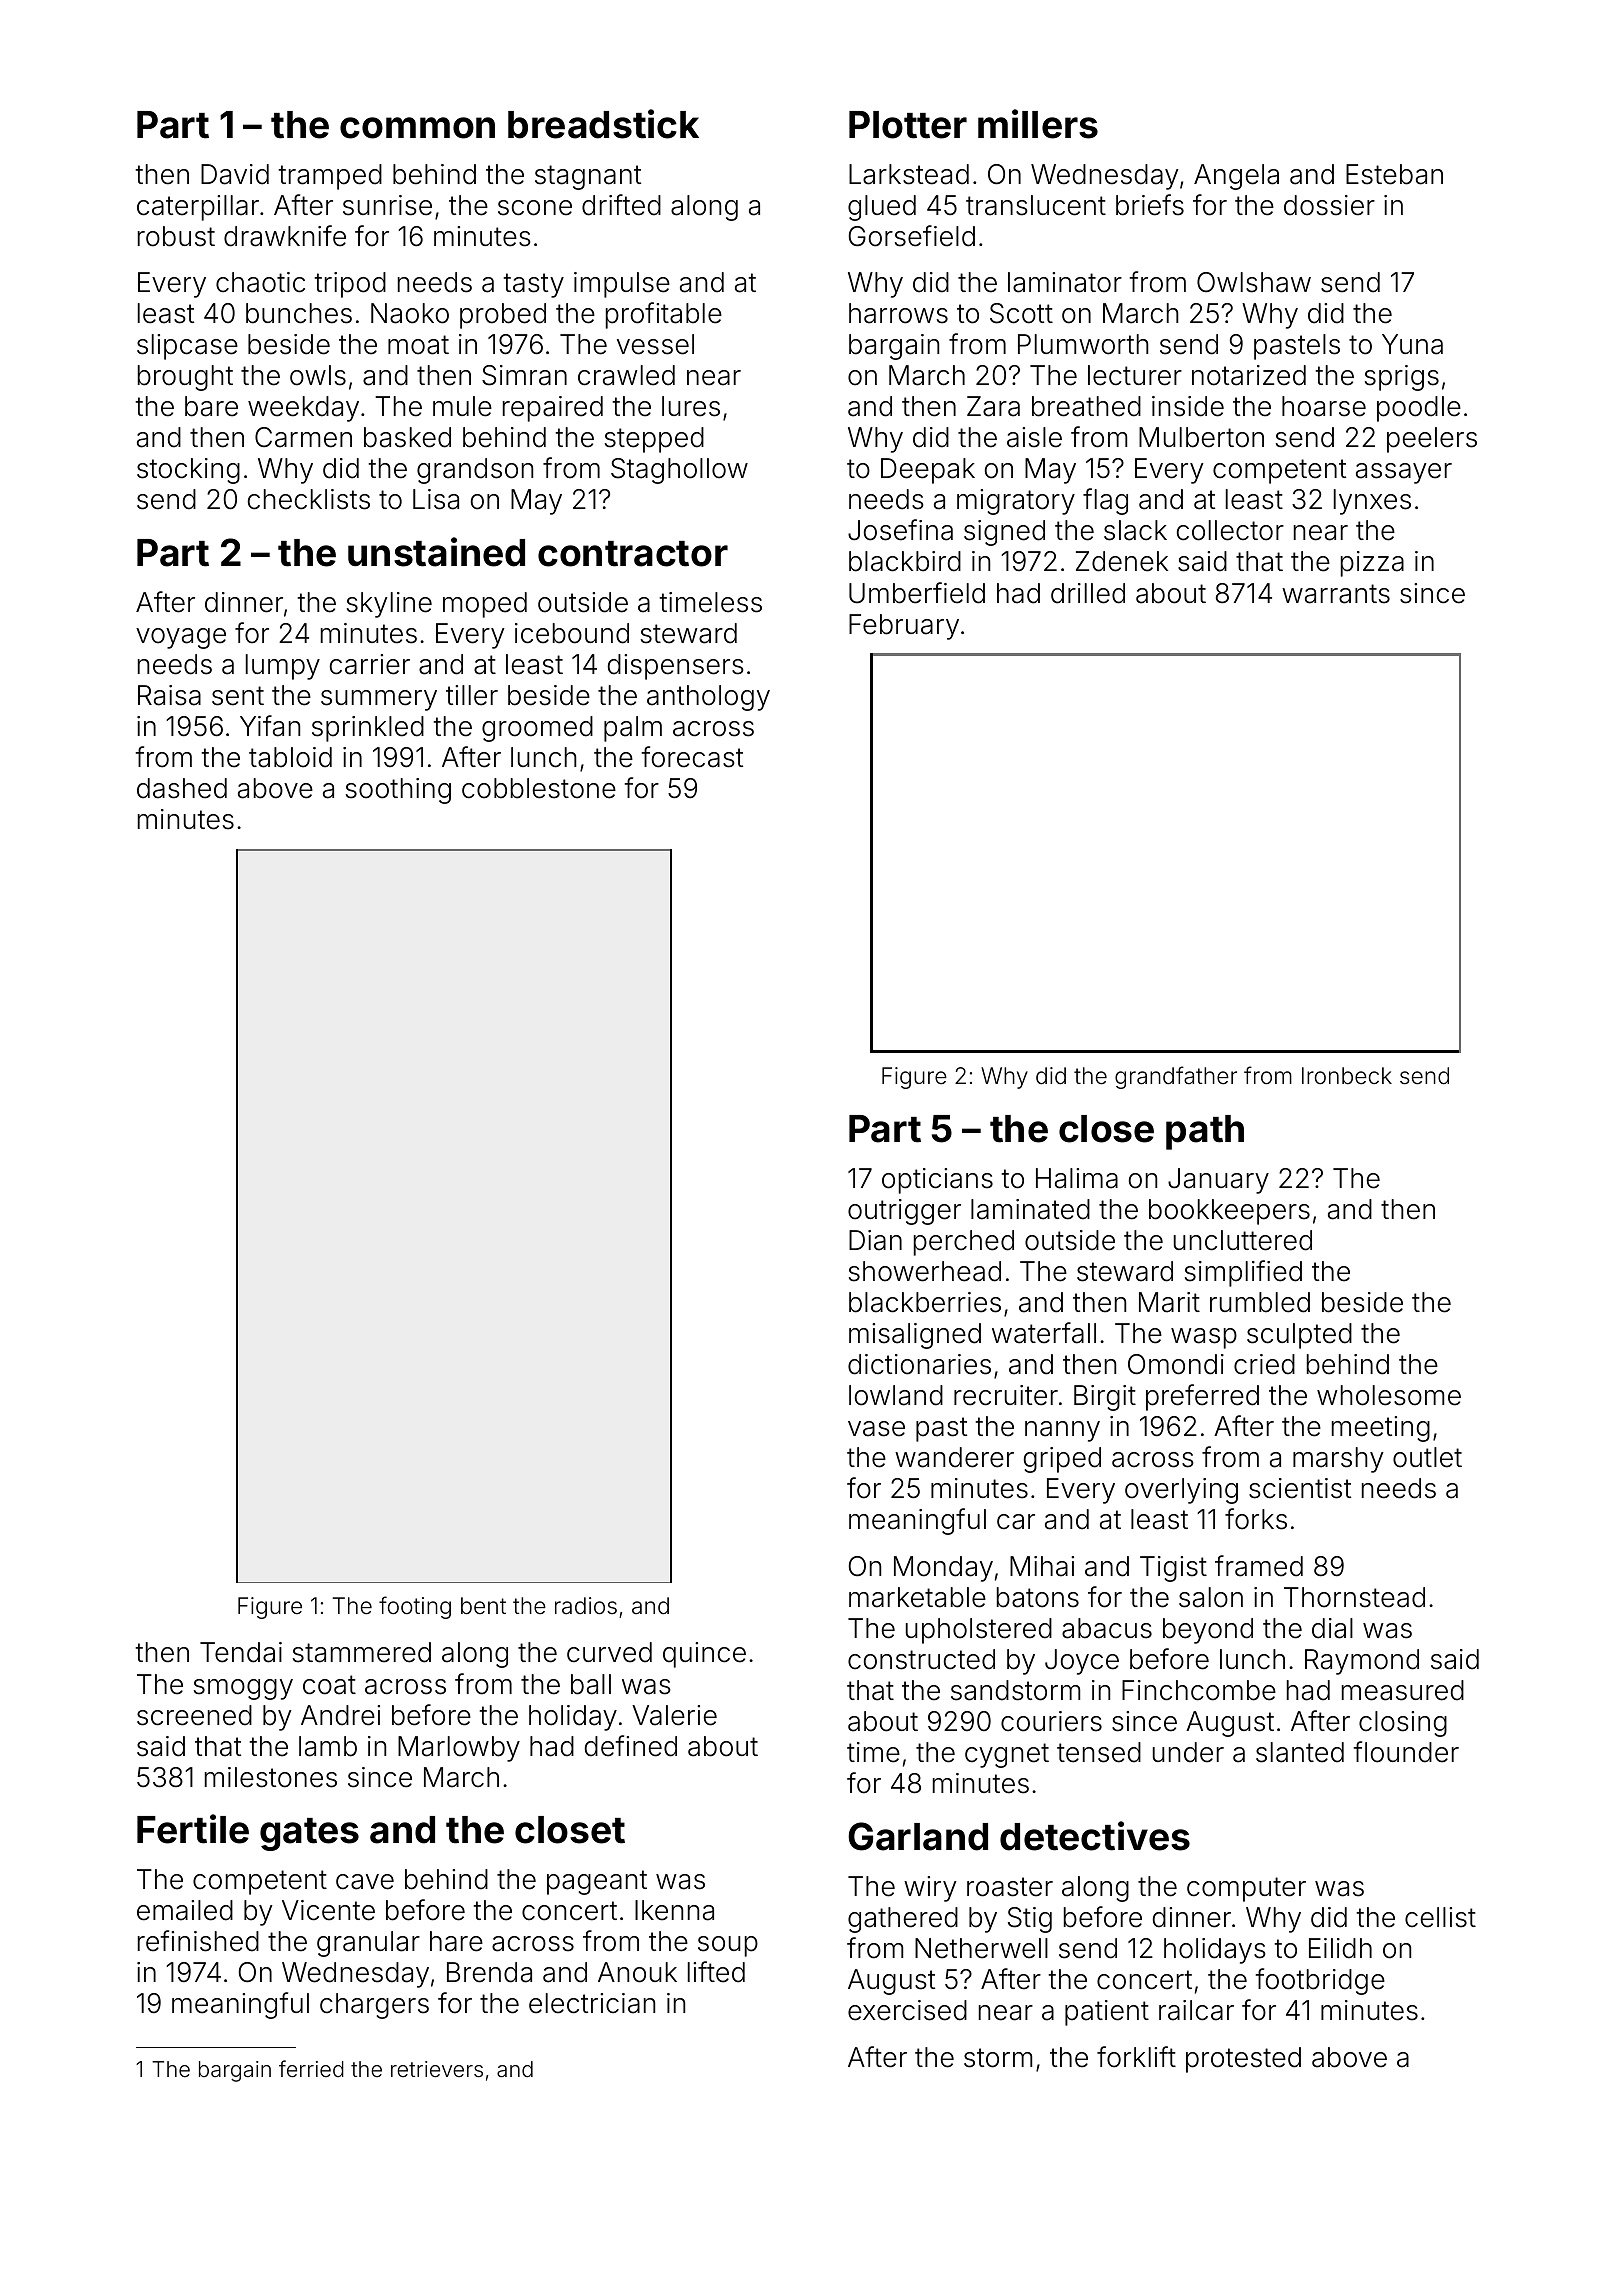 The height and width of the page is (2292, 1620). What do you see at coordinates (417, 128) in the page?
I see `common` at bounding box center [417, 128].
